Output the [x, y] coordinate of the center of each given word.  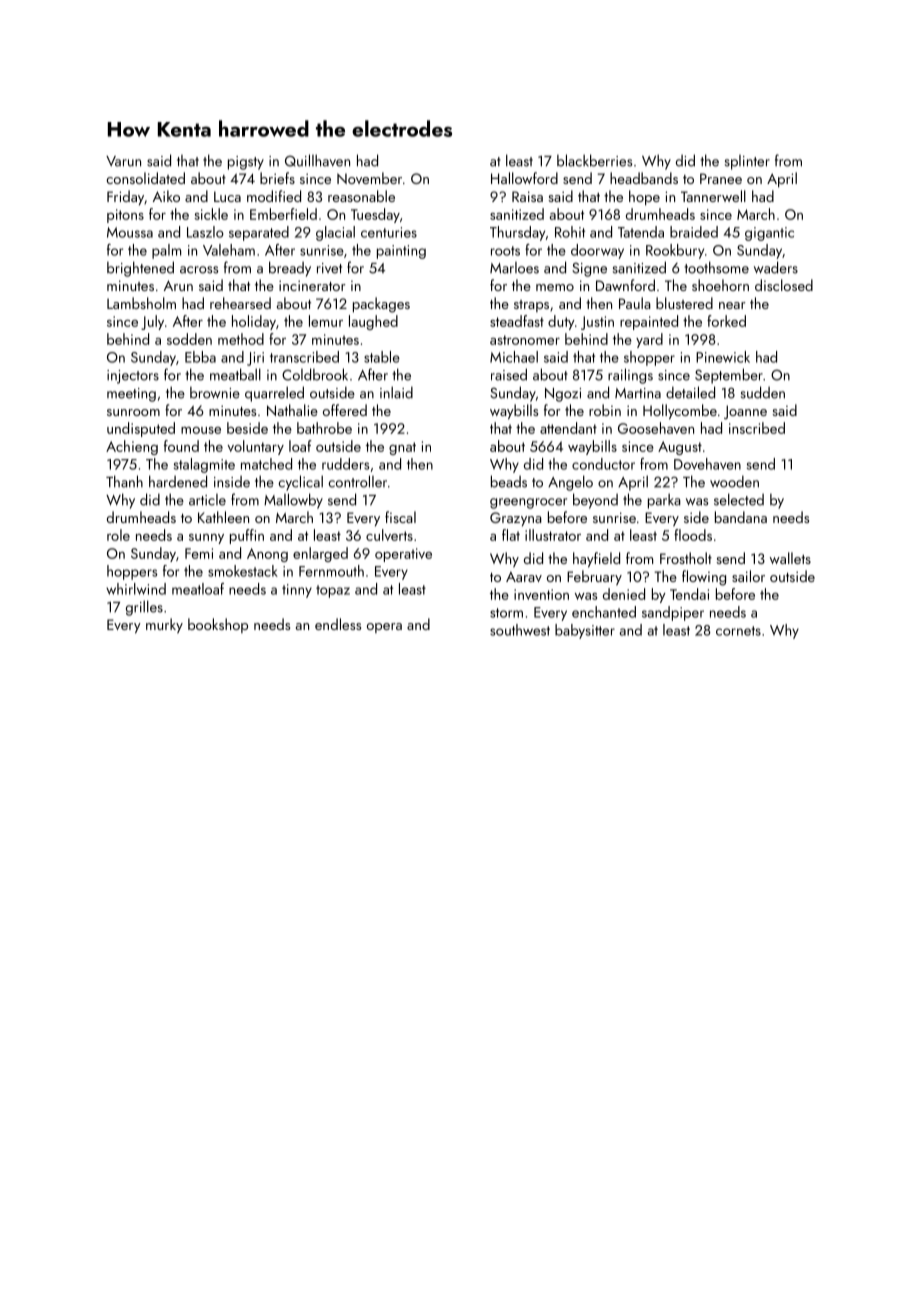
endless [338, 624]
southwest [520, 630]
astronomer [525, 340]
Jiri [255, 359]
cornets [738, 631]
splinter [747, 162]
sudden [763, 392]
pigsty [246, 163]
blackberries [594, 160]
